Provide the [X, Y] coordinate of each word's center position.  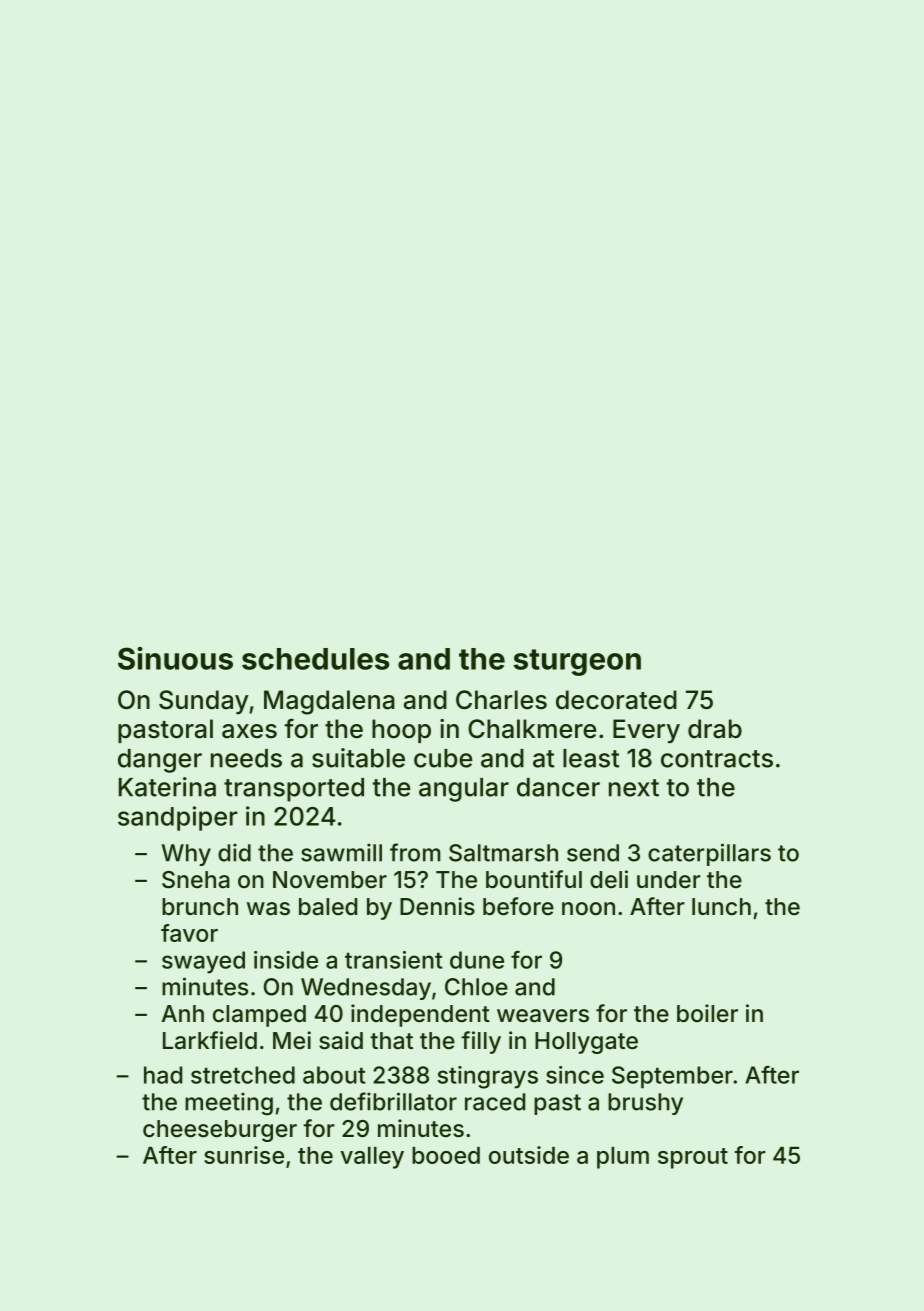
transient [394, 960]
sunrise [244, 1155]
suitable [358, 758]
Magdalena [329, 702]
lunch [721, 907]
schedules [315, 659]
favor [189, 933]
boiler [707, 1013]
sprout [693, 1158]
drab [715, 729]
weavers [543, 1016]
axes [249, 731]
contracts [717, 759]
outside [529, 1155]
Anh [183, 1013]
